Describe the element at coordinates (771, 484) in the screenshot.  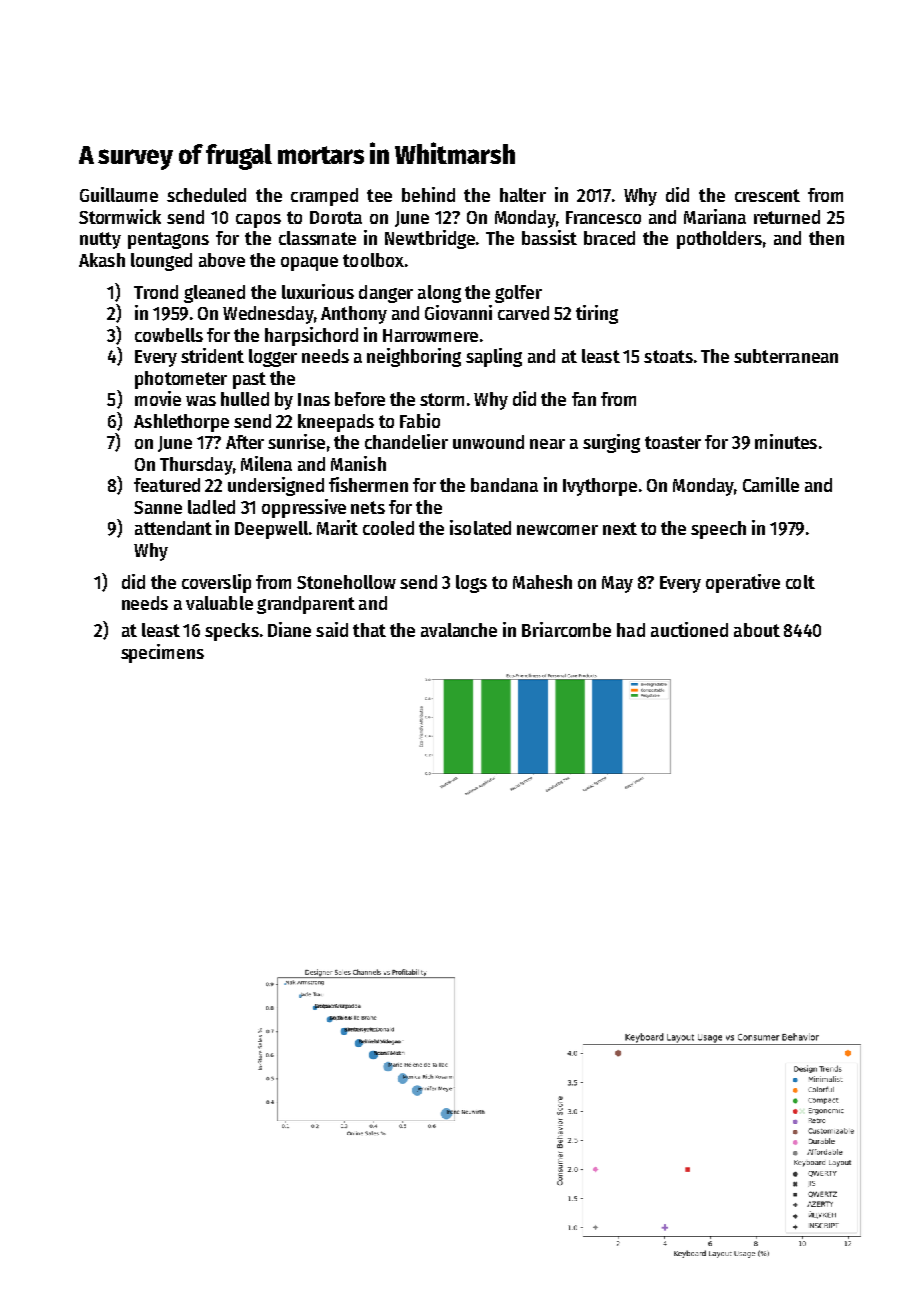
I see `Camille` at that location.
